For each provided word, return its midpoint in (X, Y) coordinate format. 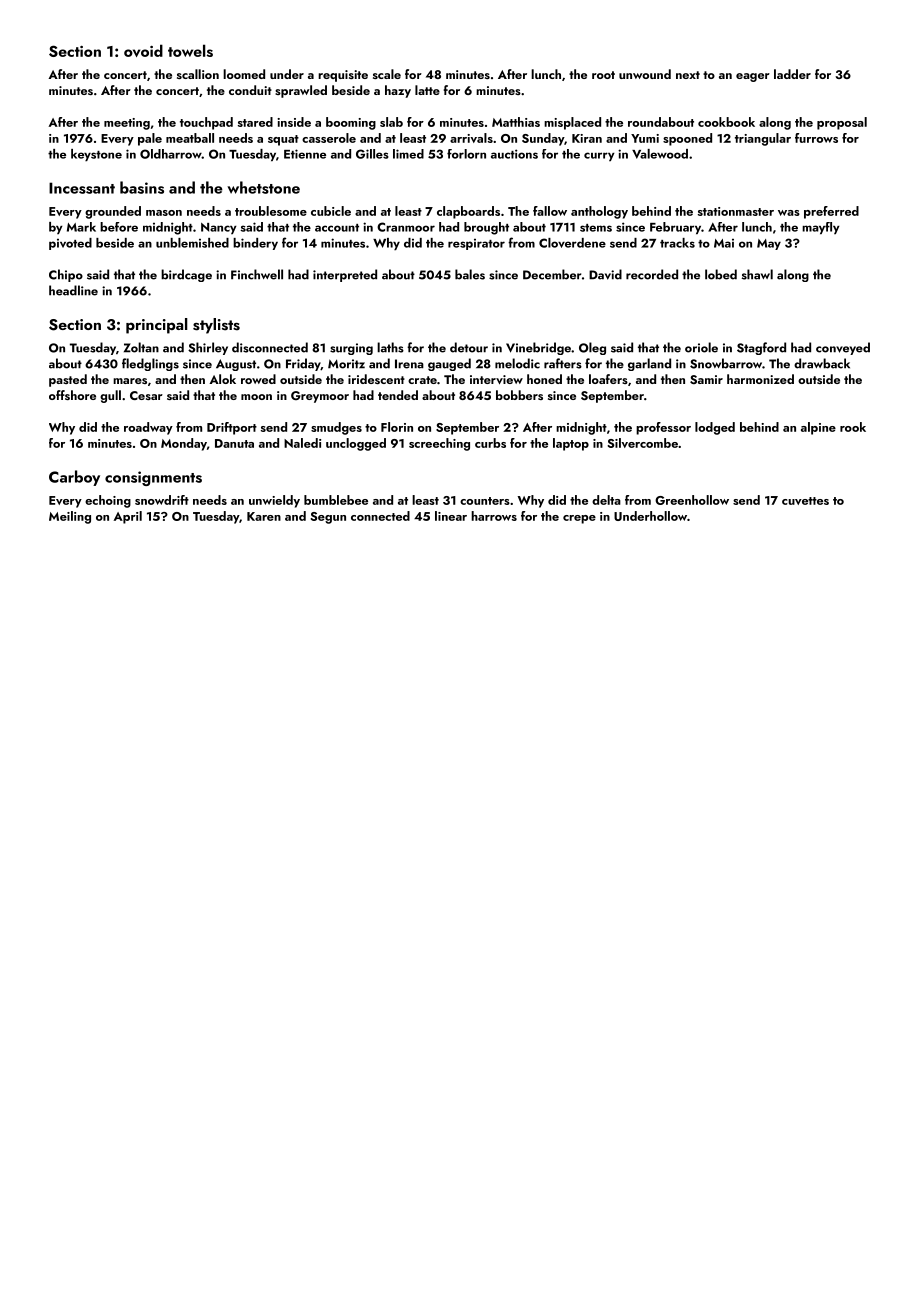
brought (486, 228)
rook (853, 427)
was (789, 213)
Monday (184, 444)
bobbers (519, 395)
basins (142, 187)
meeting (127, 124)
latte (427, 90)
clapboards (468, 212)
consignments (153, 478)
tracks (677, 243)
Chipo (66, 275)
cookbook (726, 122)
